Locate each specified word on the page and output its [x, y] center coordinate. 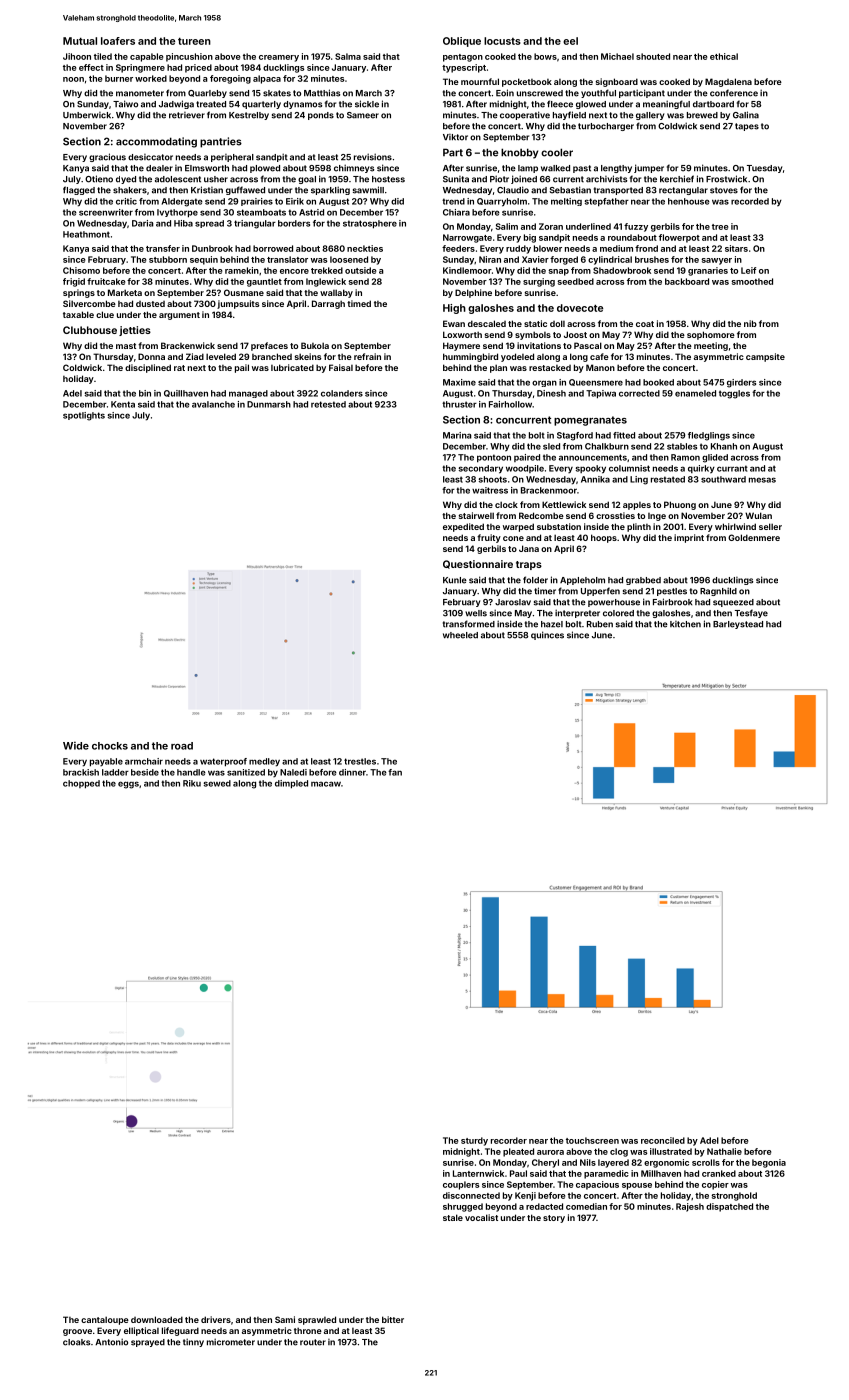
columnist [629, 468]
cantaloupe [105, 1320]
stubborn [168, 259]
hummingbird [470, 357]
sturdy [474, 1141]
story [554, 1219]
